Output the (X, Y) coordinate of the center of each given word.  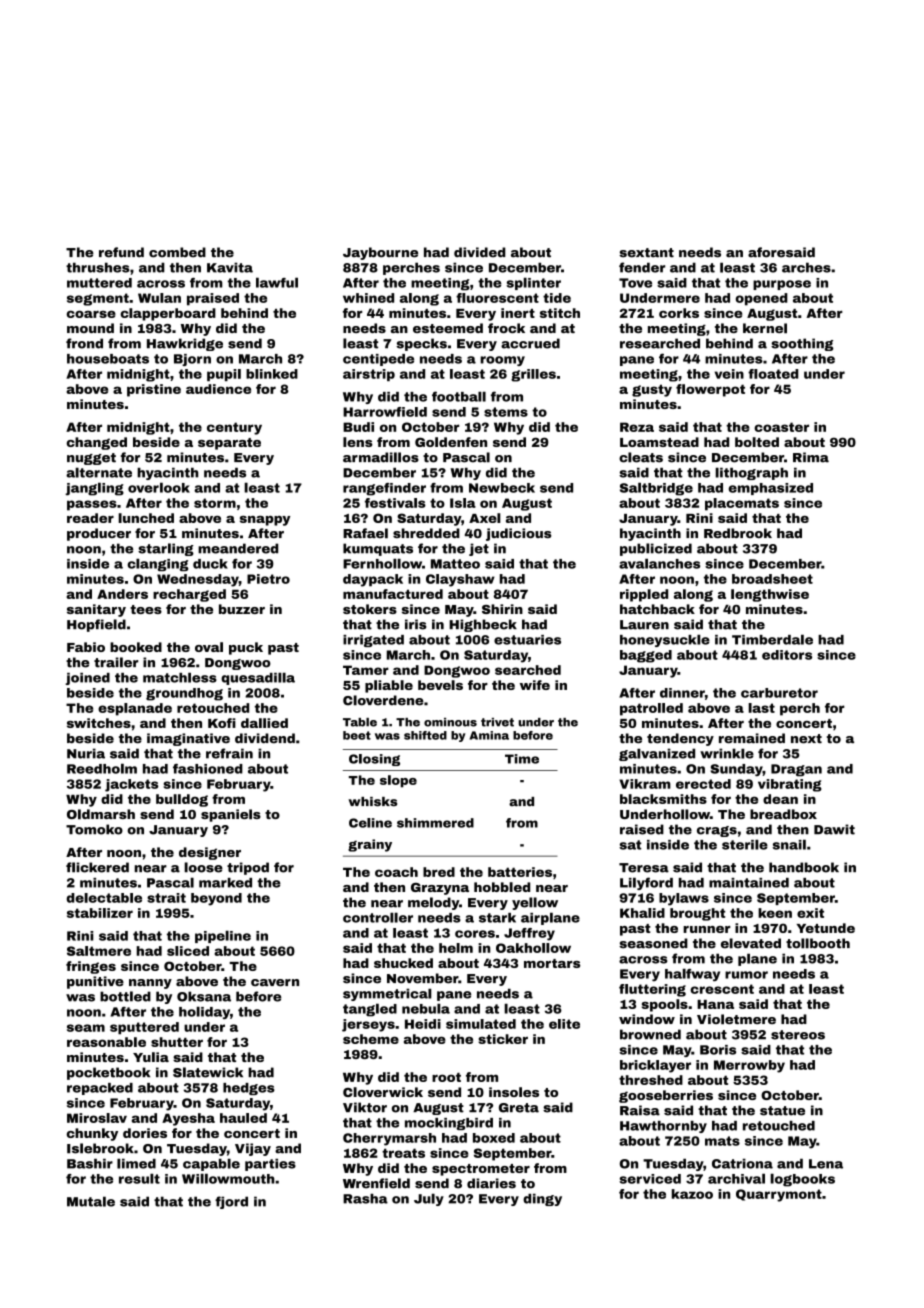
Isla (463, 503)
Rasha (365, 1199)
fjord (231, 1202)
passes (92, 505)
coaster (781, 427)
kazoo (692, 1194)
